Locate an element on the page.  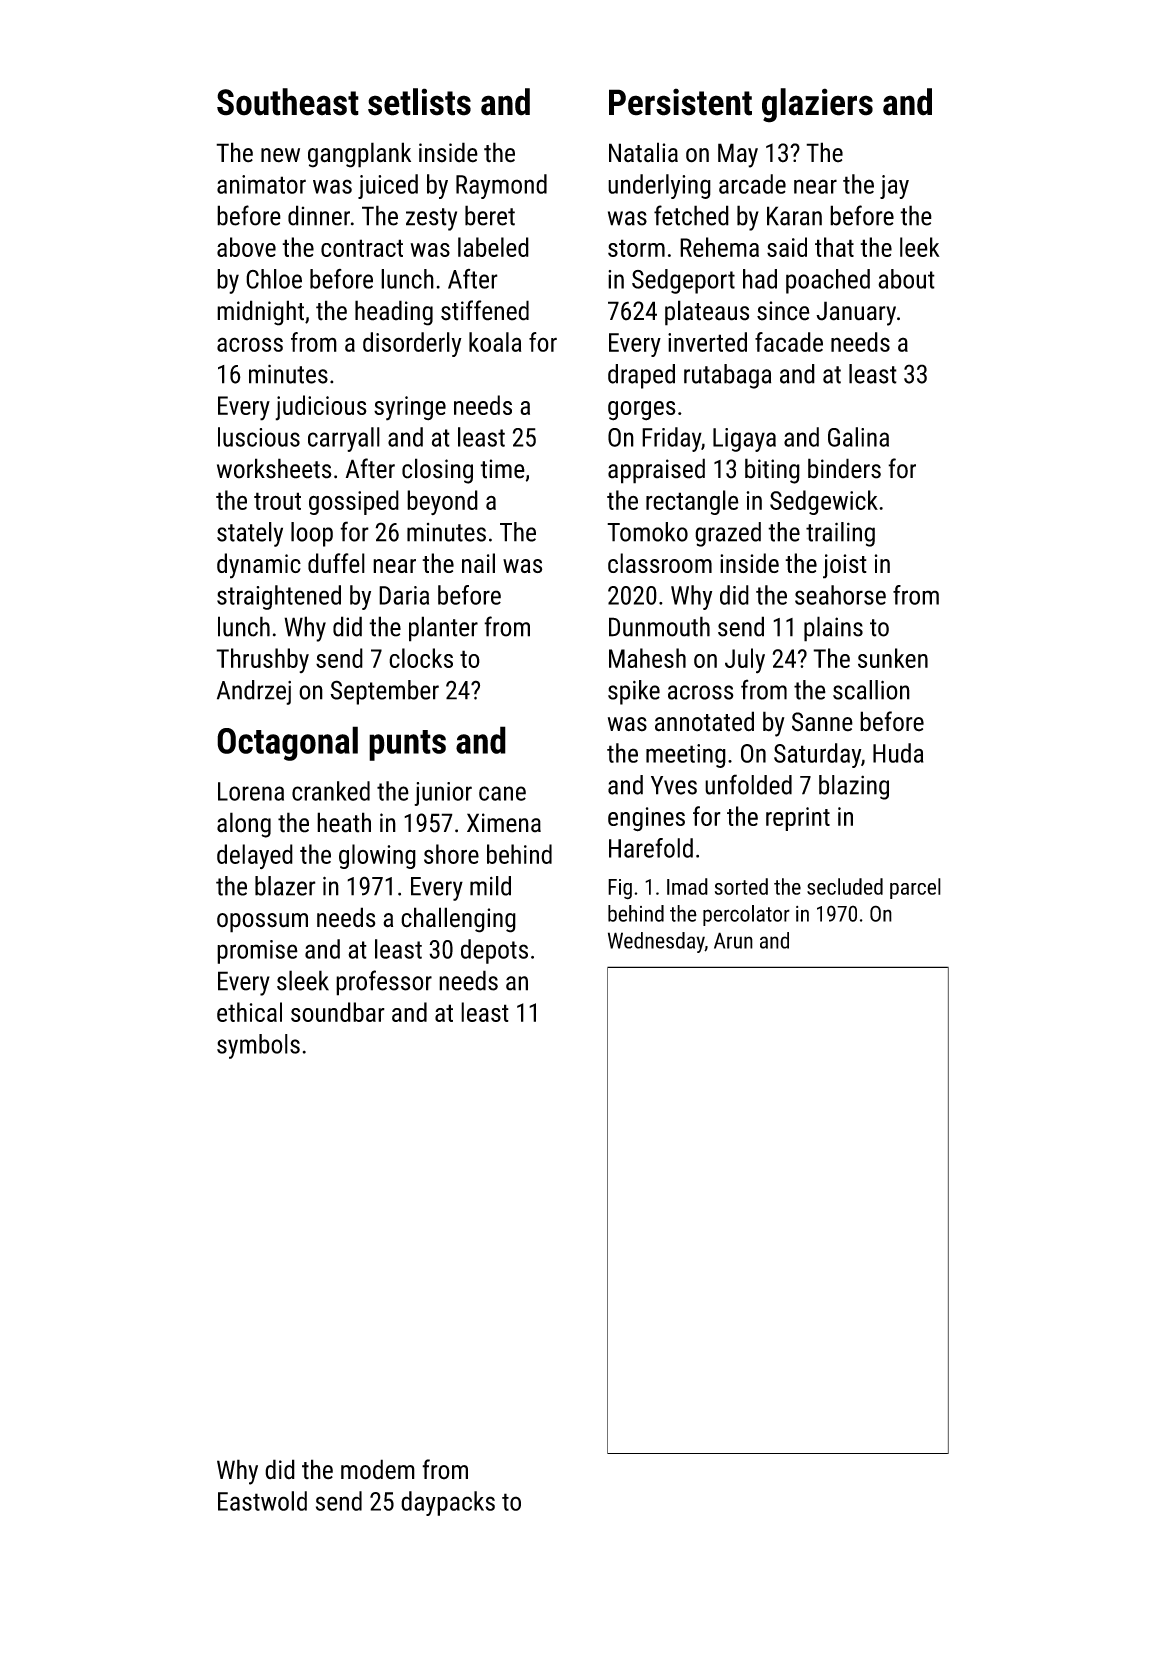
depots is located at coordinates (494, 951).
